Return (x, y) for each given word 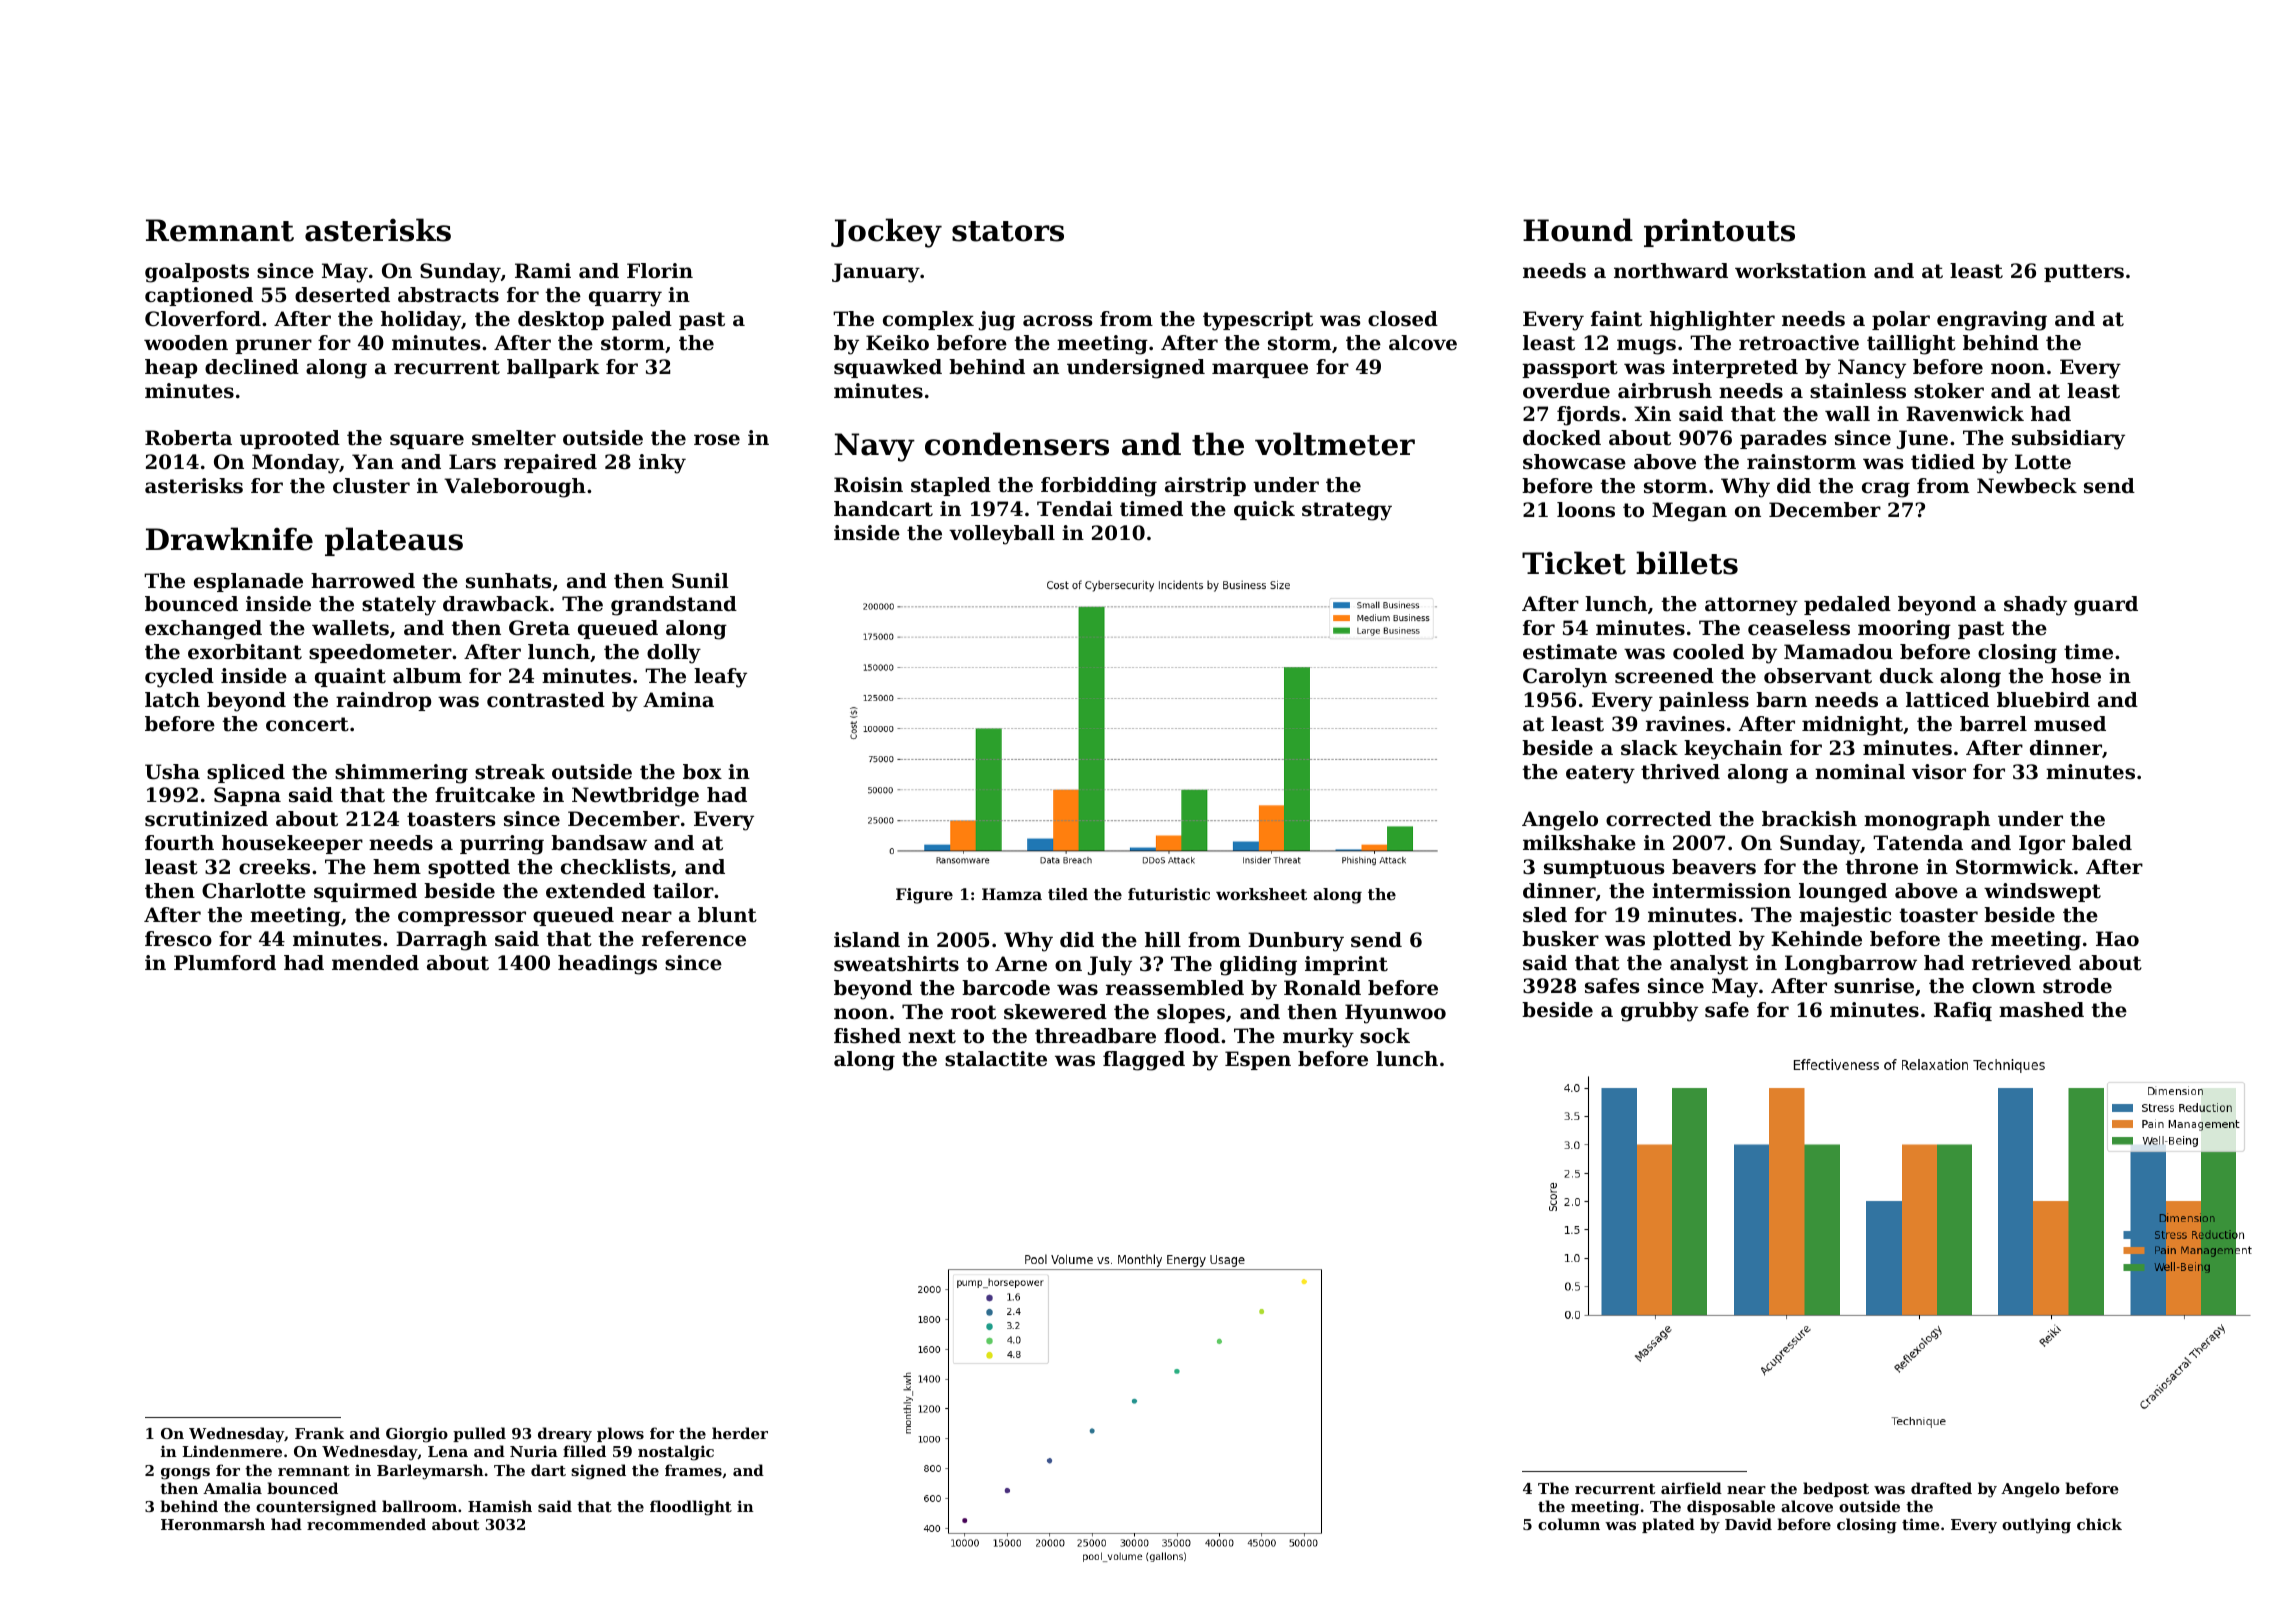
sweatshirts (896, 964)
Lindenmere (232, 1451)
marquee (1260, 370)
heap (171, 368)
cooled (1708, 652)
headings (607, 965)
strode (2077, 986)
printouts (1719, 232)
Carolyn (1565, 678)
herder (740, 1433)
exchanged (203, 630)
